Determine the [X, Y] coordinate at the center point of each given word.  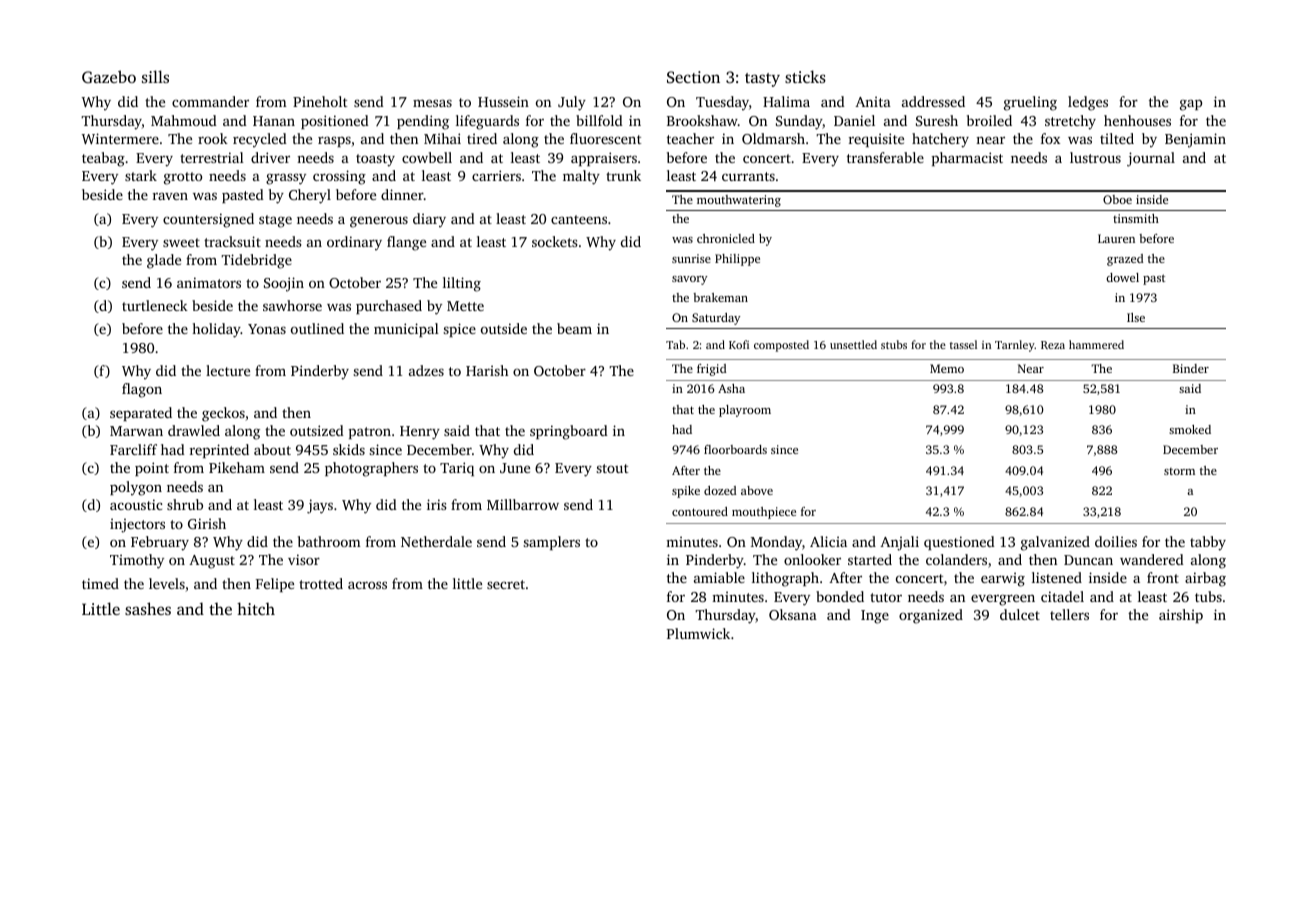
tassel [963, 344]
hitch [256, 608]
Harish [487, 370]
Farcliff [133, 449]
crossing [339, 177]
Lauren [1116, 238]
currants [748, 176]
